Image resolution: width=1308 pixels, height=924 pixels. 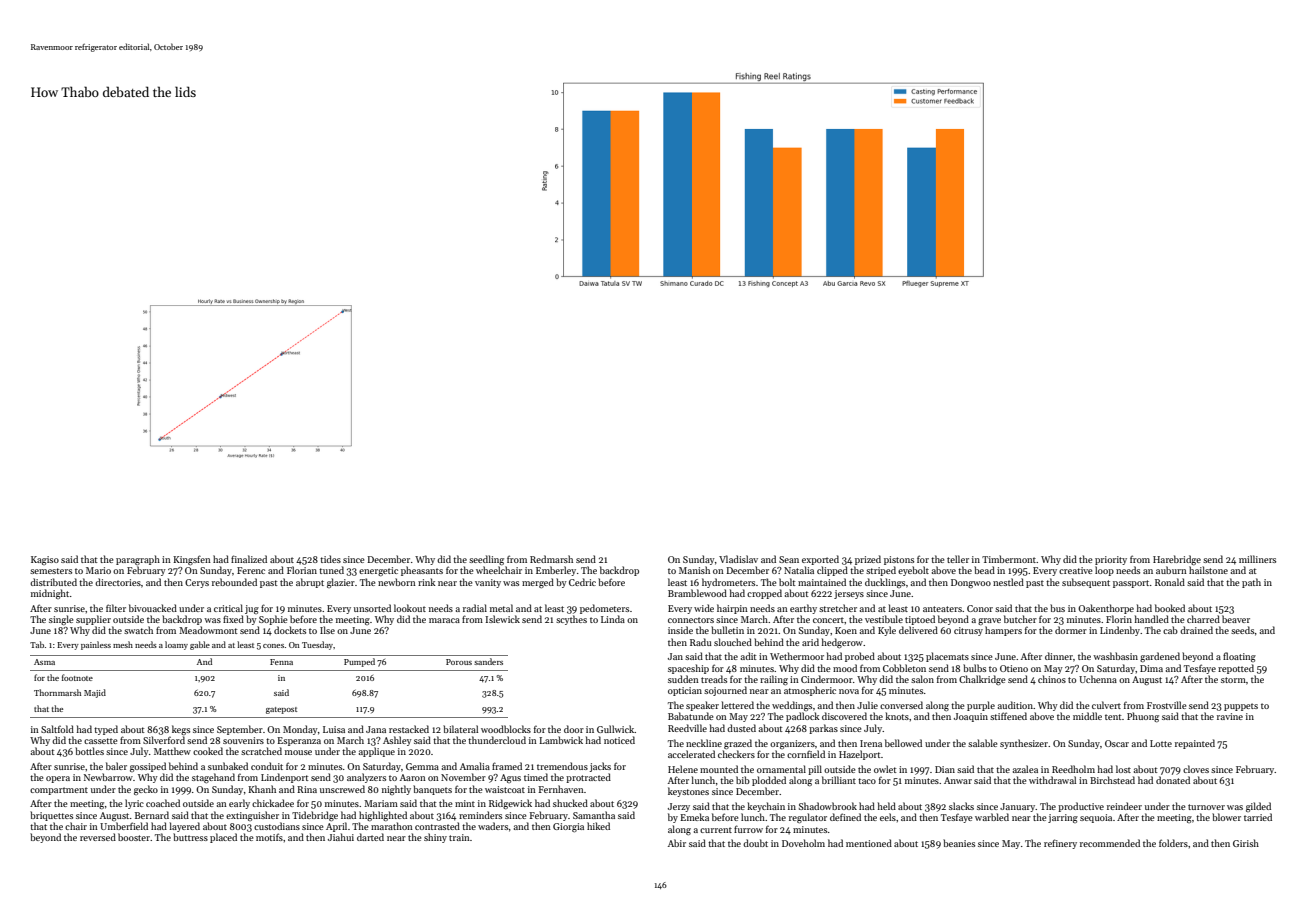 What do you see at coordinates (694, 817) in the screenshot?
I see `Emeka` at bounding box center [694, 817].
